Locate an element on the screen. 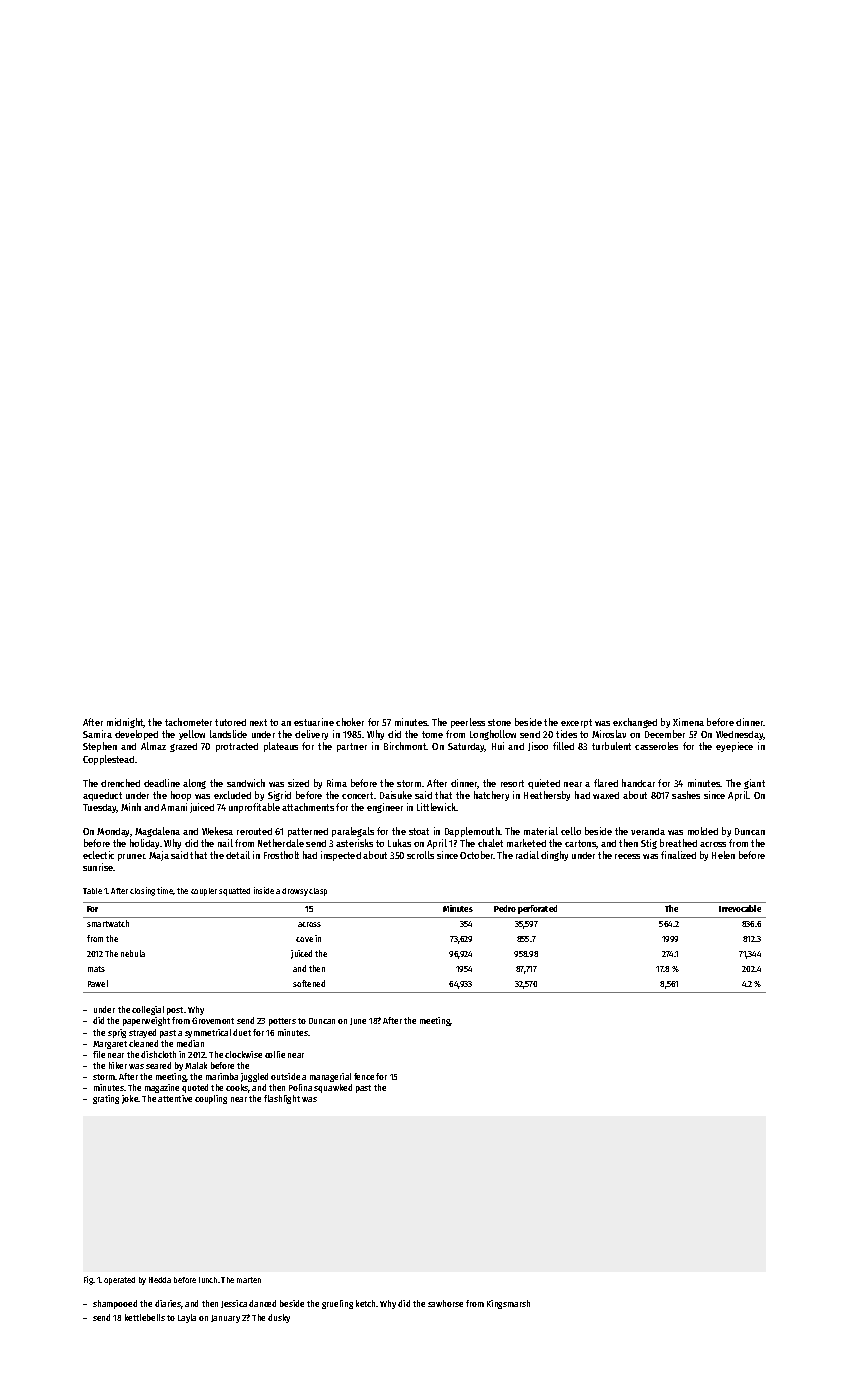  nebula is located at coordinates (133, 953).
